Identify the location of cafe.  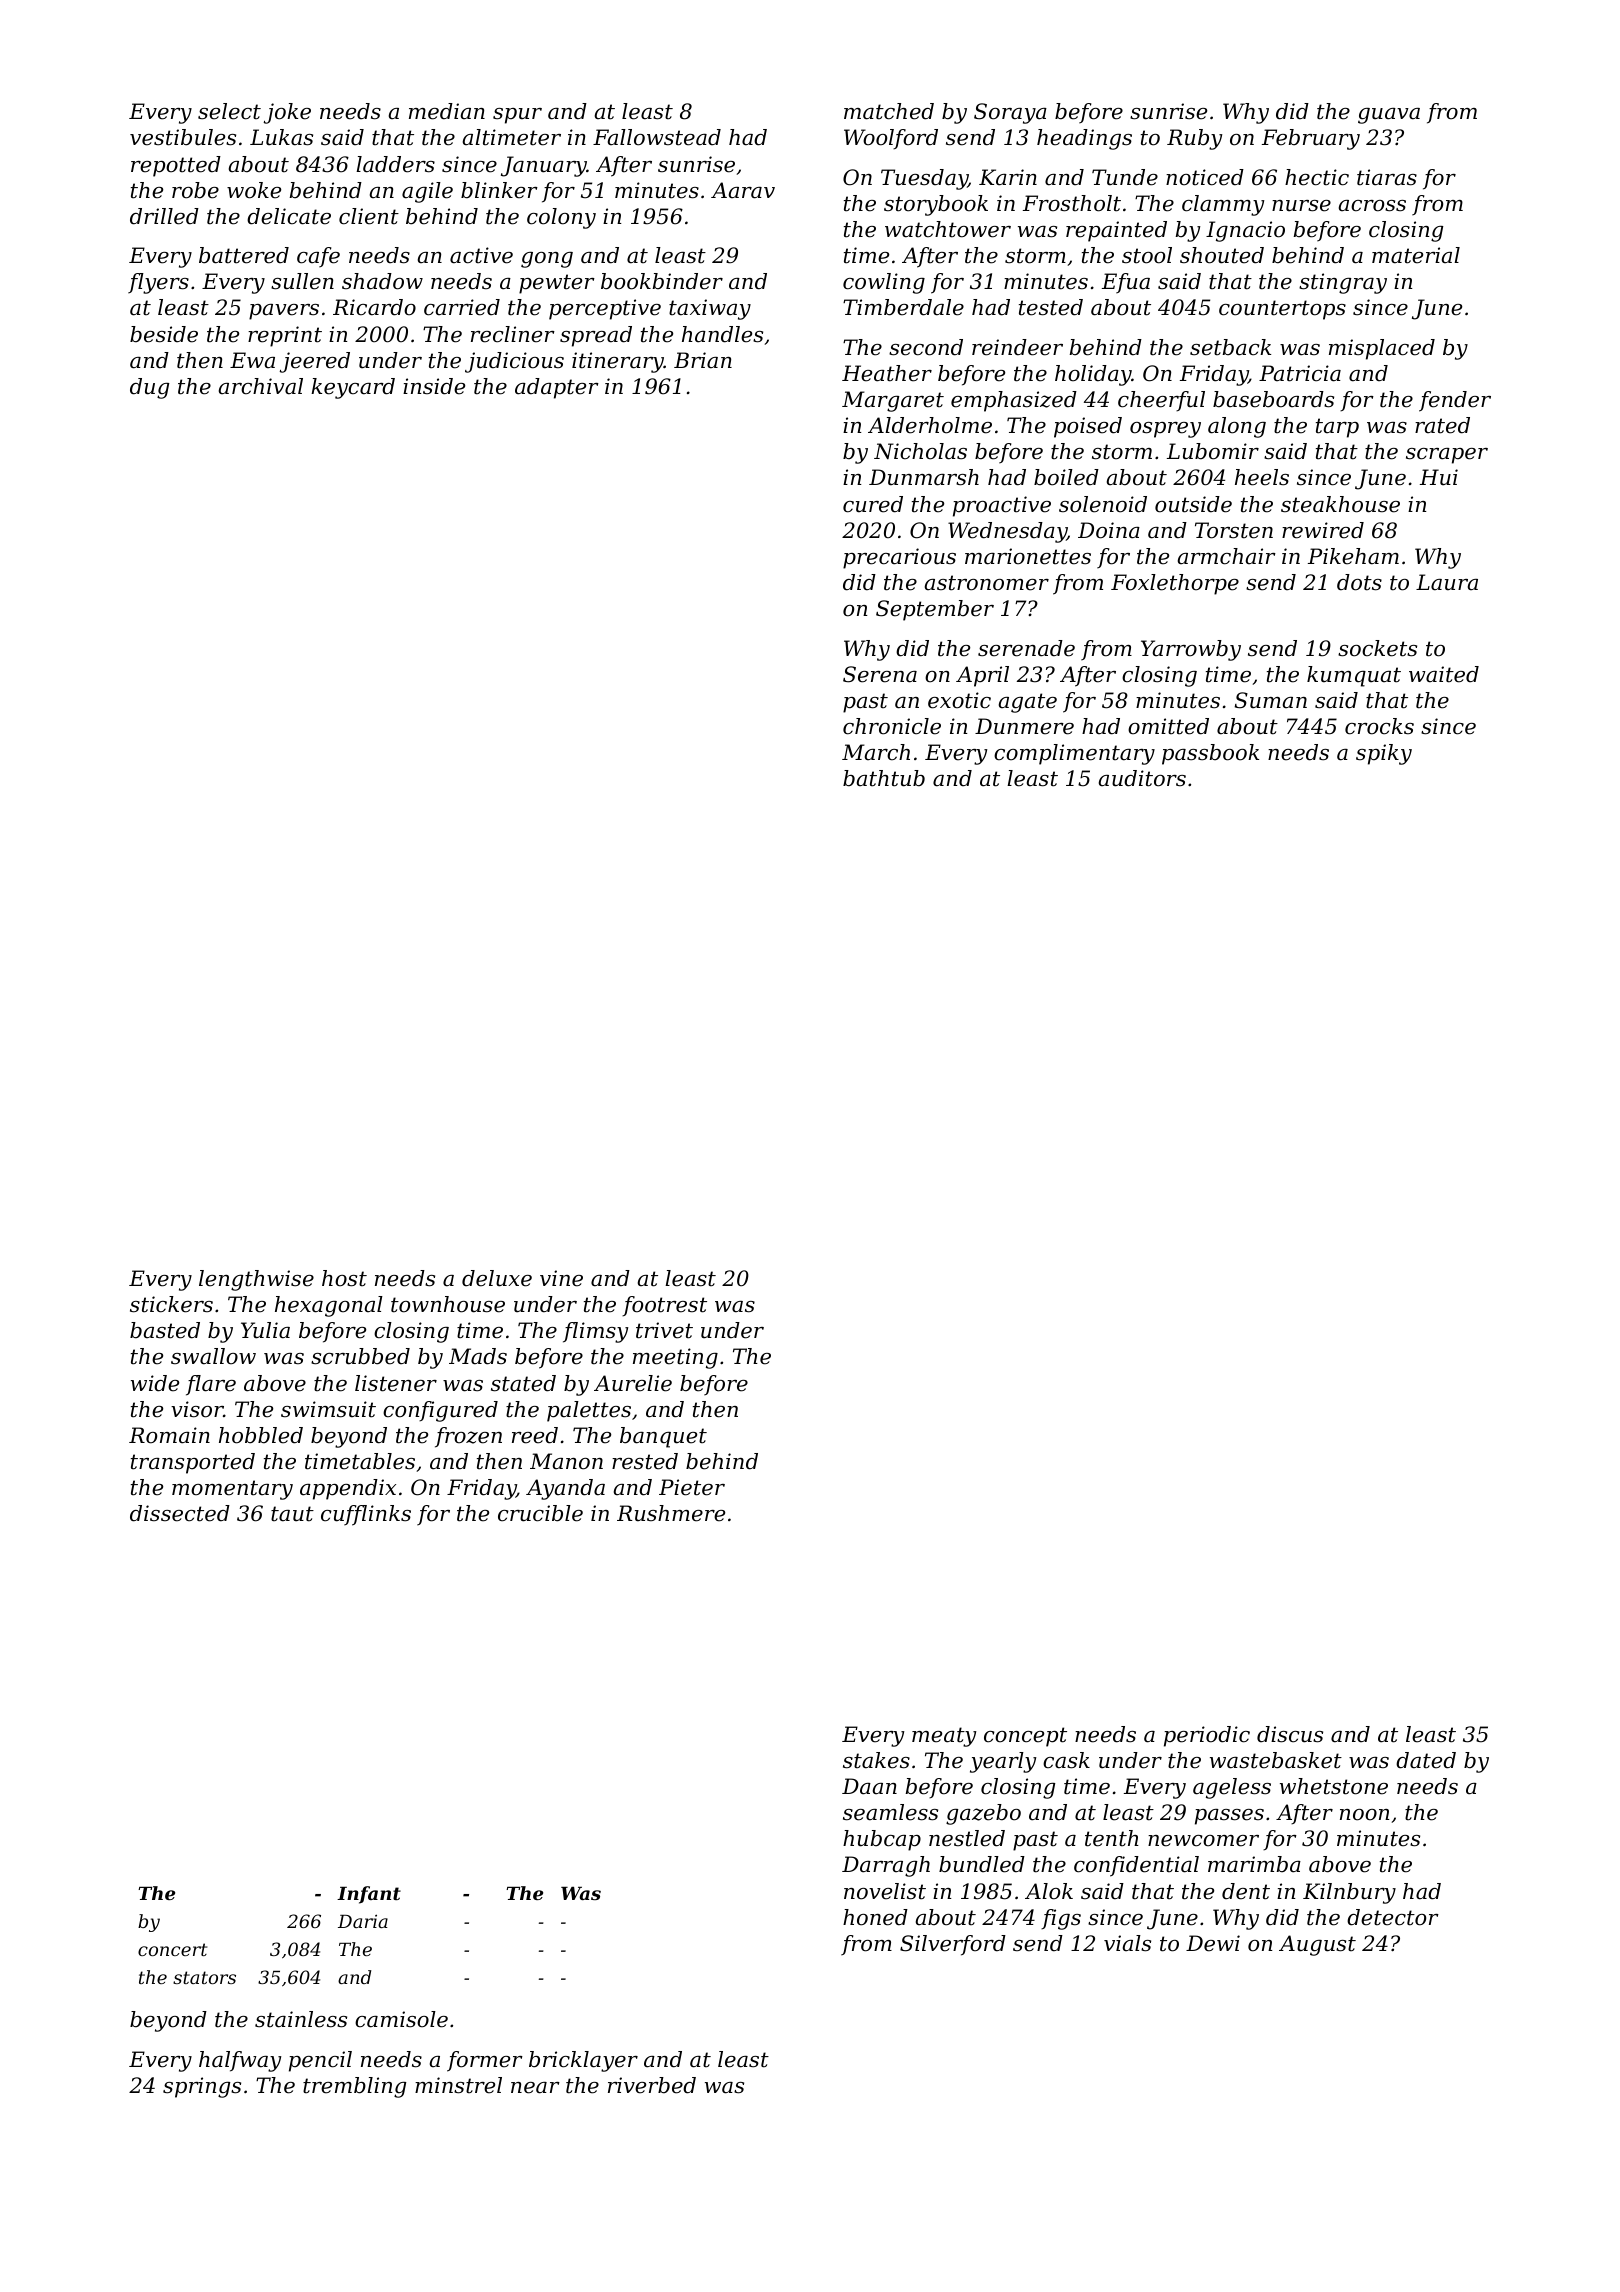
(318, 257).
